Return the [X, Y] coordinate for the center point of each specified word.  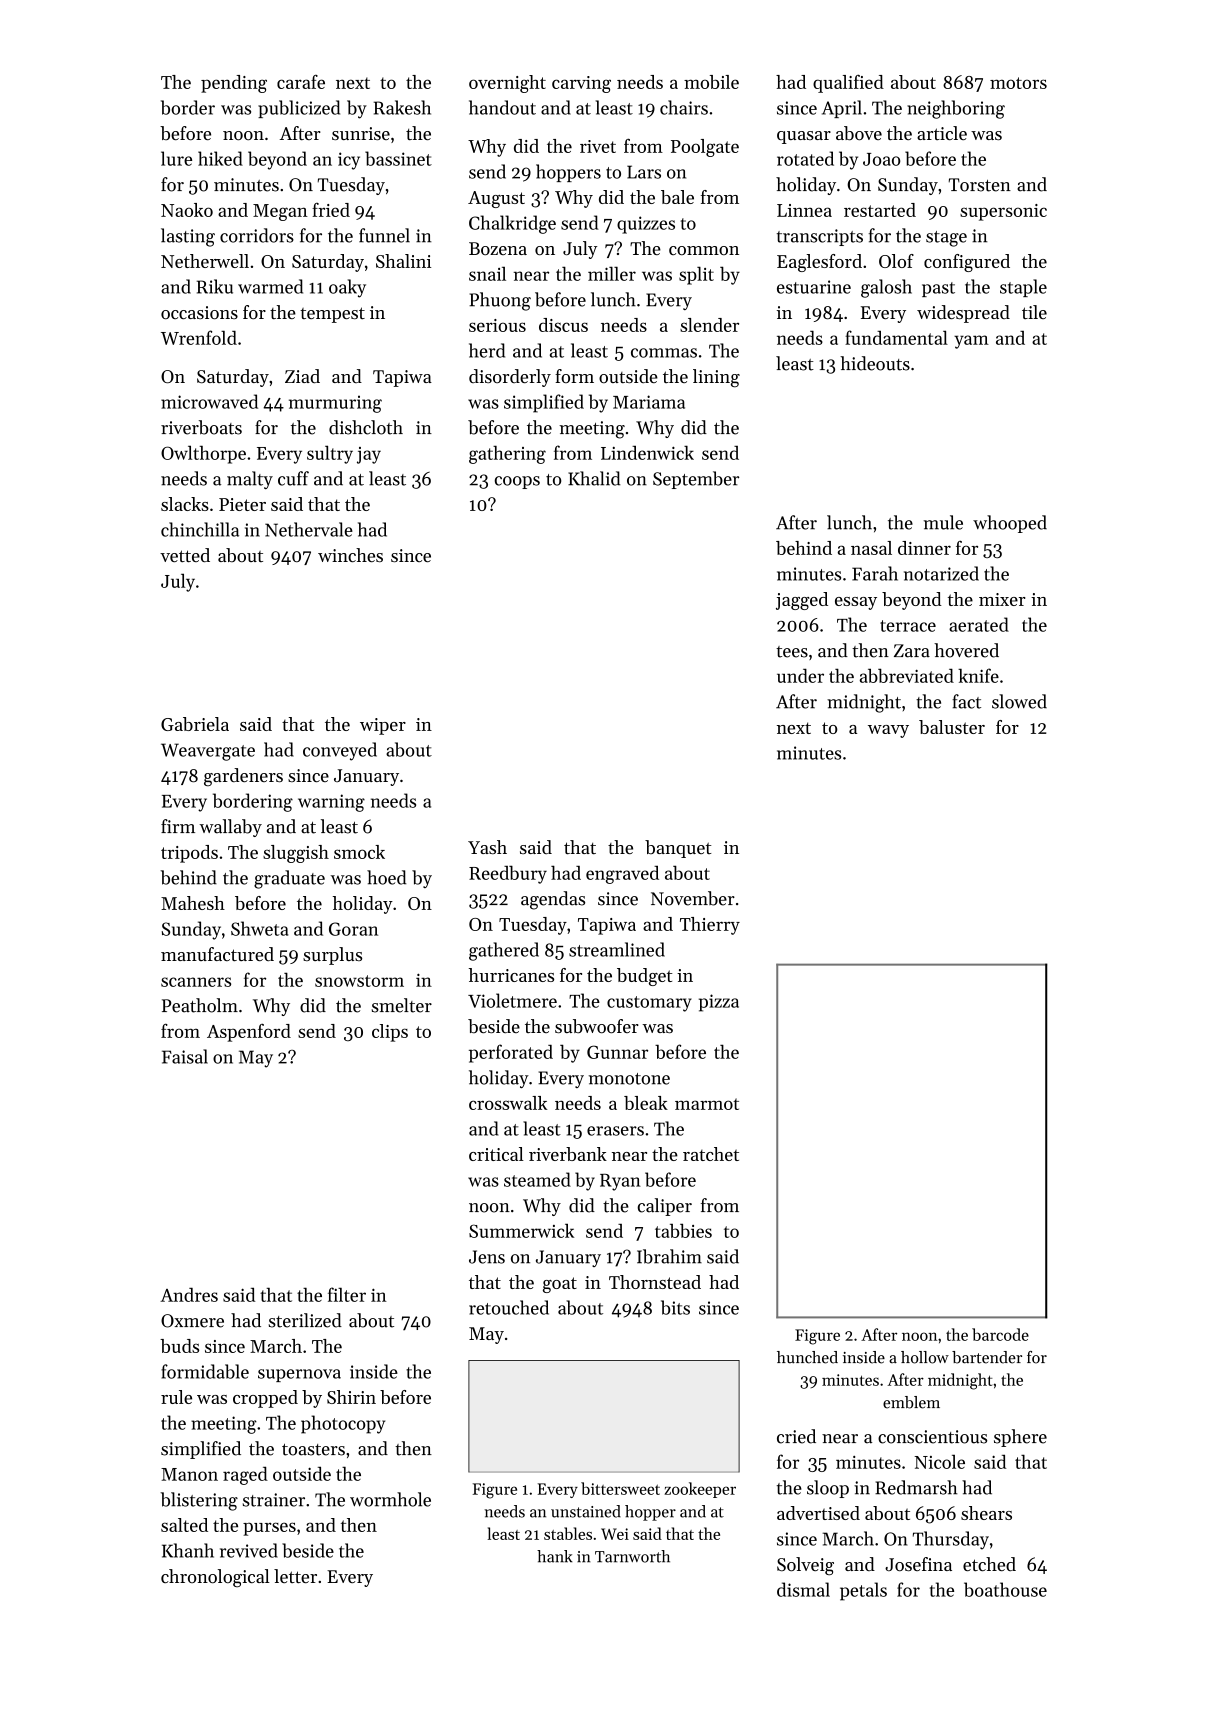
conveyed [340, 751]
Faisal [185, 1056]
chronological [215, 1578]
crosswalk [508, 1103]
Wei [615, 1534]
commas [664, 353]
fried [331, 210]
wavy [888, 731]
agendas [553, 900]
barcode [1000, 1334]
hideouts [875, 363]
